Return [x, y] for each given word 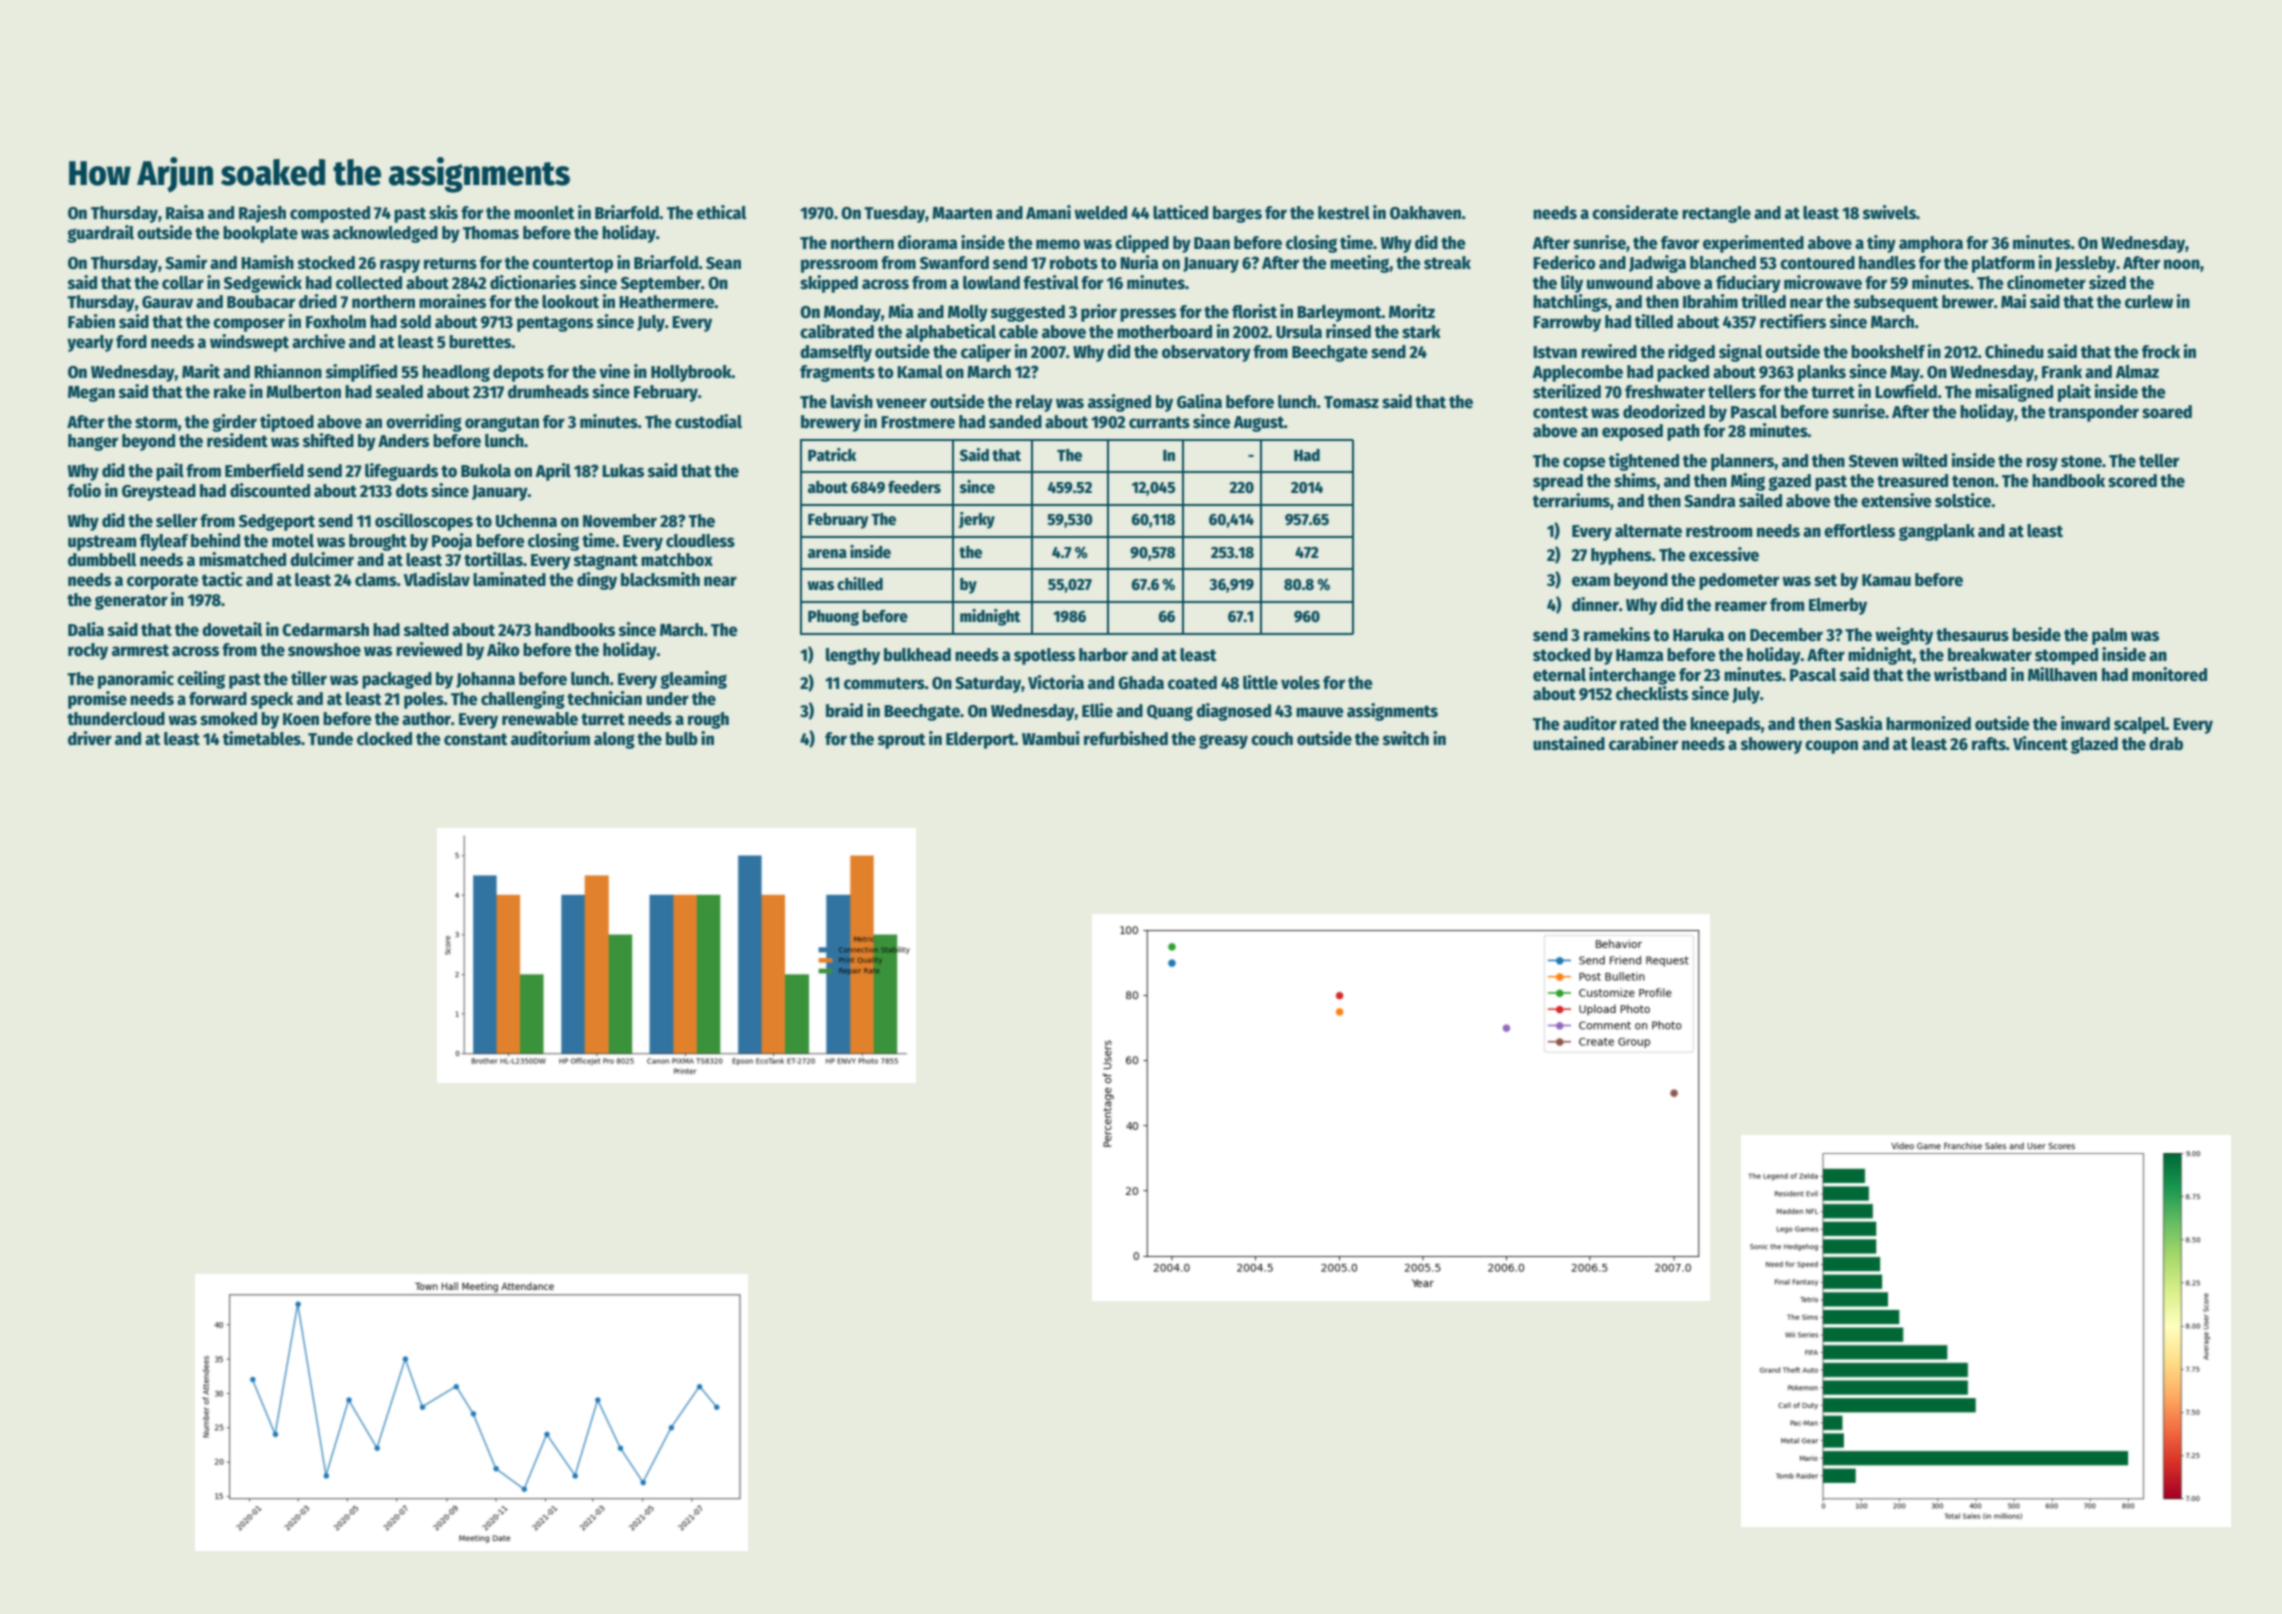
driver [90, 738]
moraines [452, 301]
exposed [1632, 432]
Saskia [1859, 723]
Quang [1170, 713]
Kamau [1886, 580]
